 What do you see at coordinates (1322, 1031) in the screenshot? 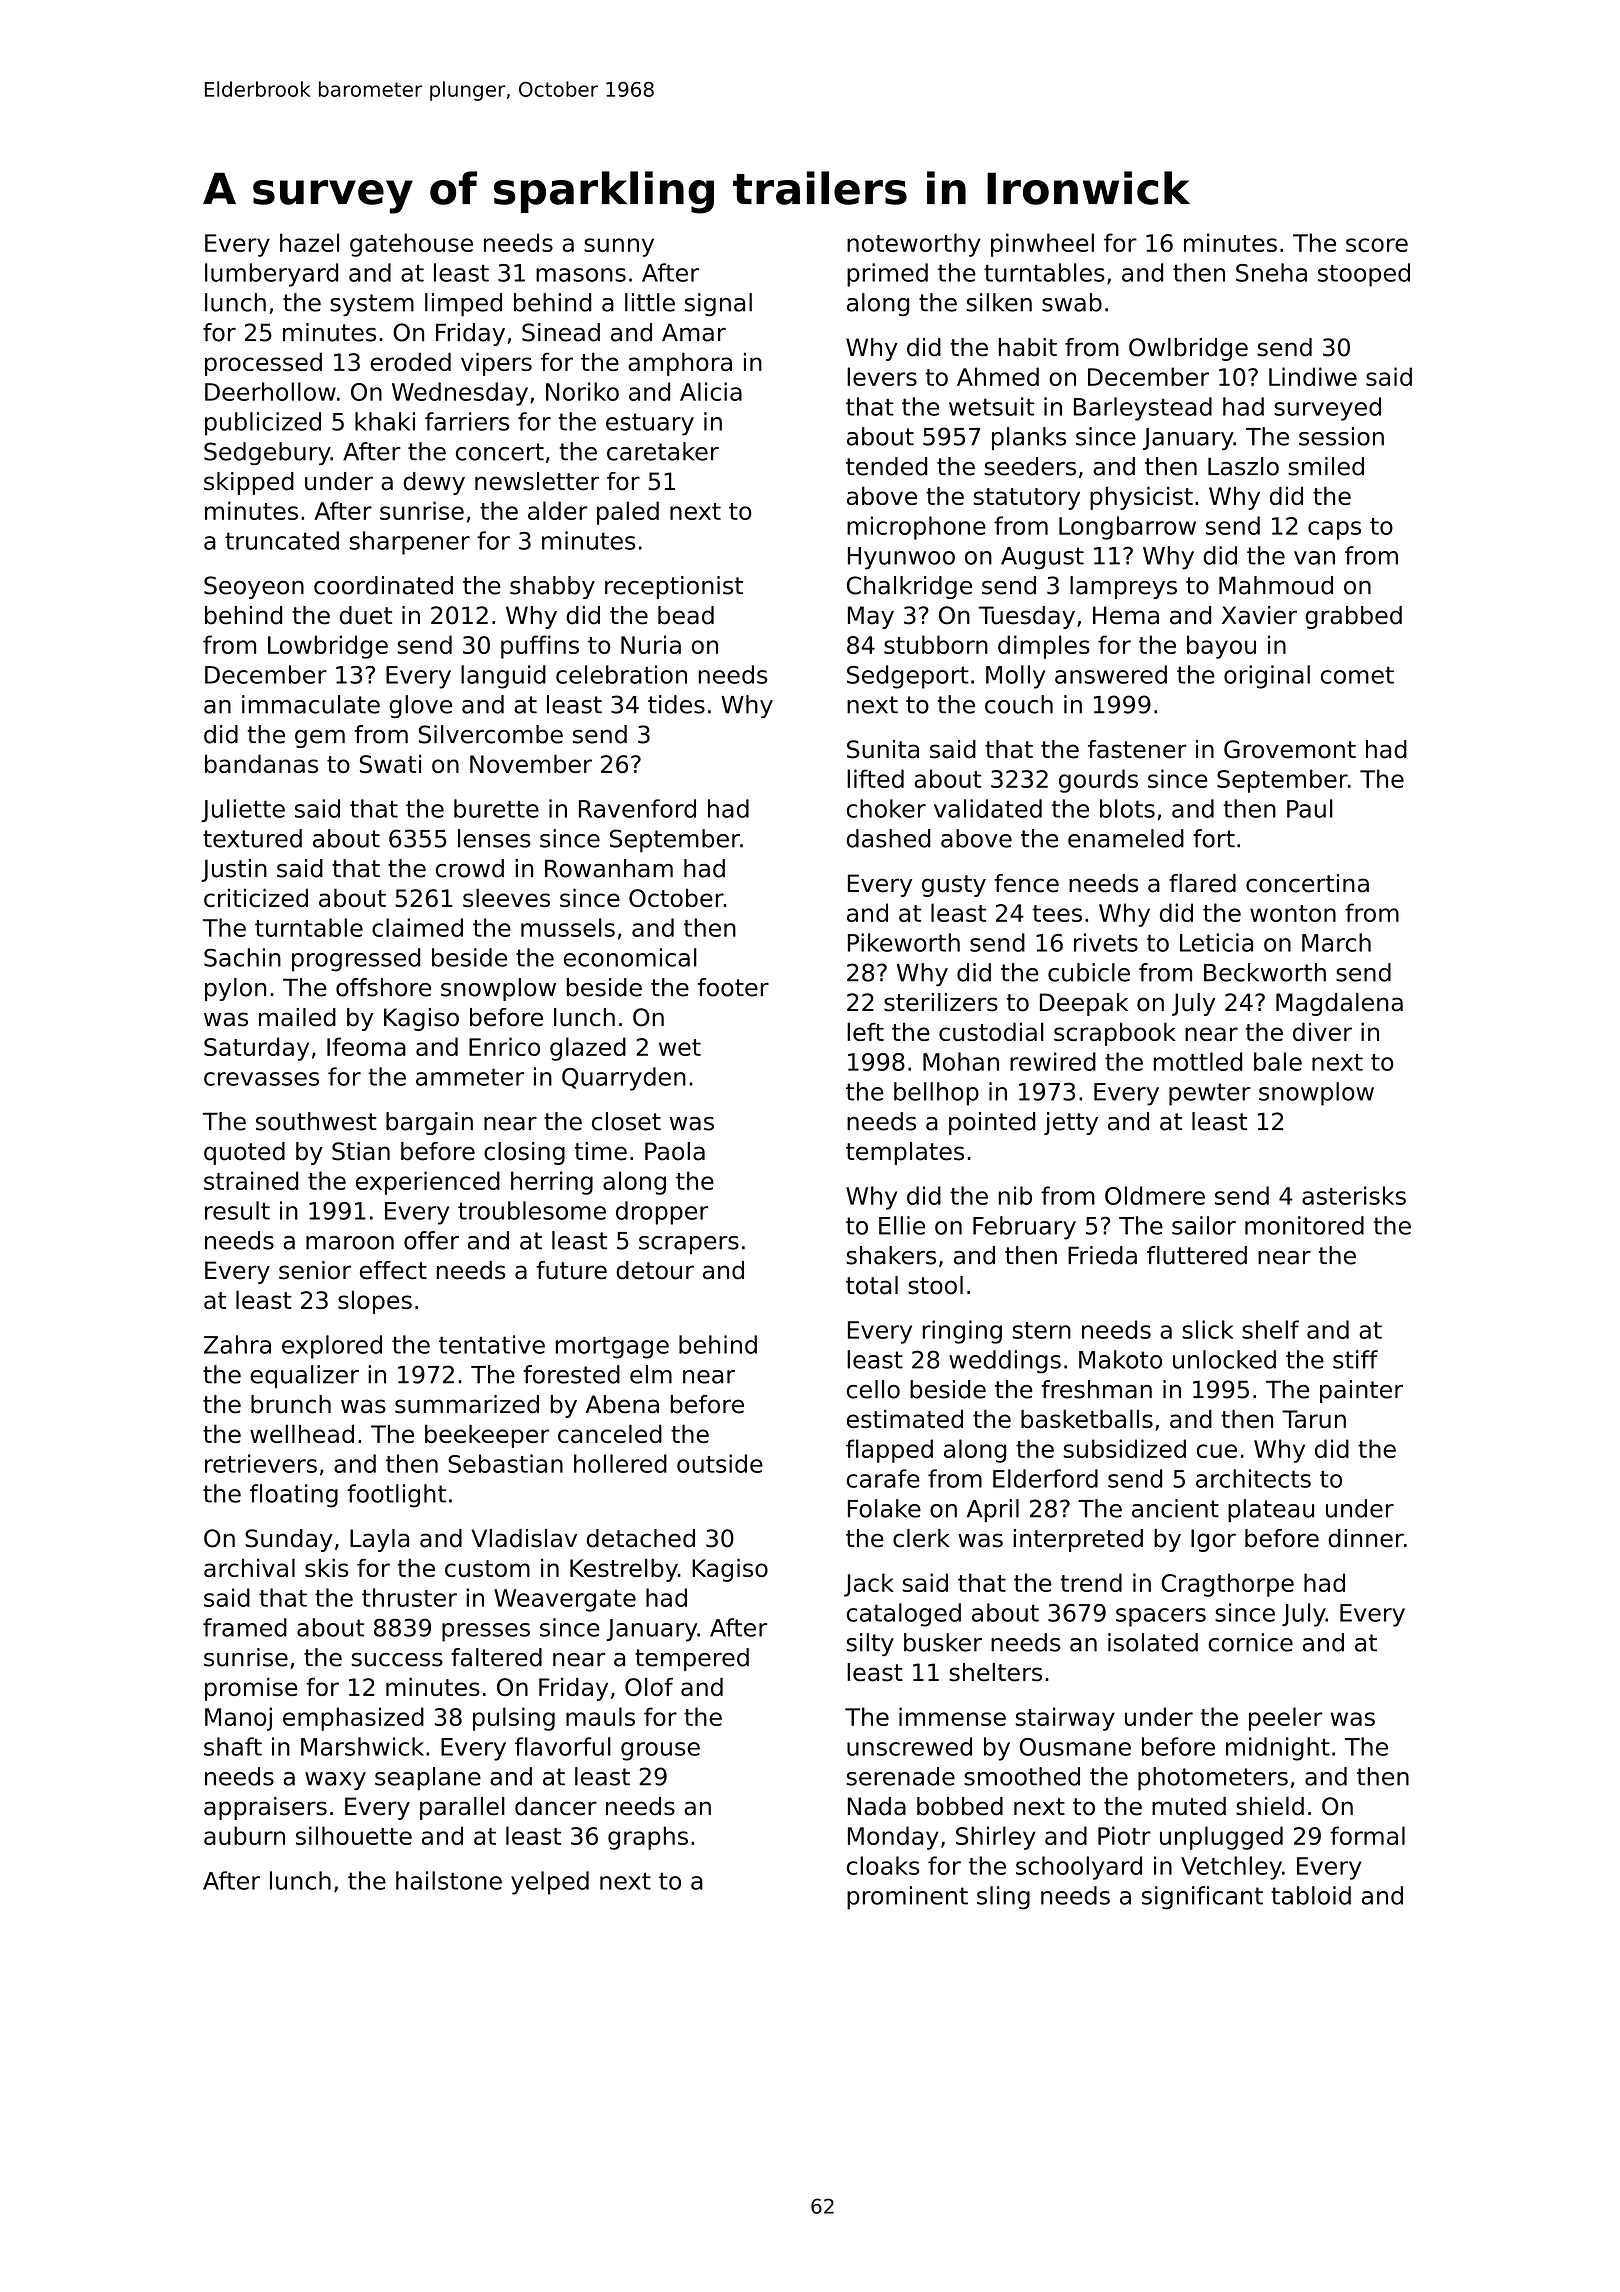
I see `diver` at bounding box center [1322, 1031].
